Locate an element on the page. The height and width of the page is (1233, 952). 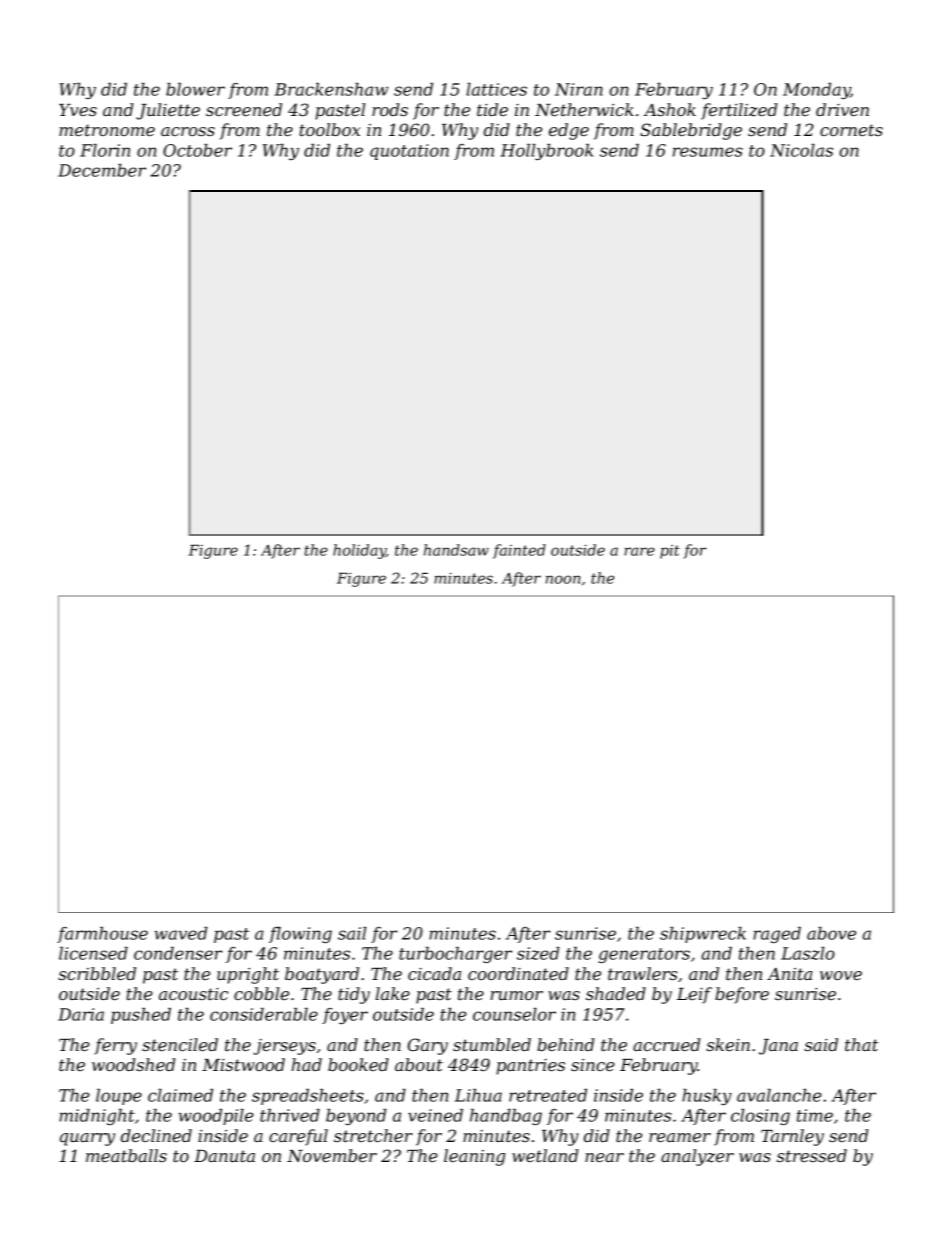
holiday is located at coordinates (359, 551).
